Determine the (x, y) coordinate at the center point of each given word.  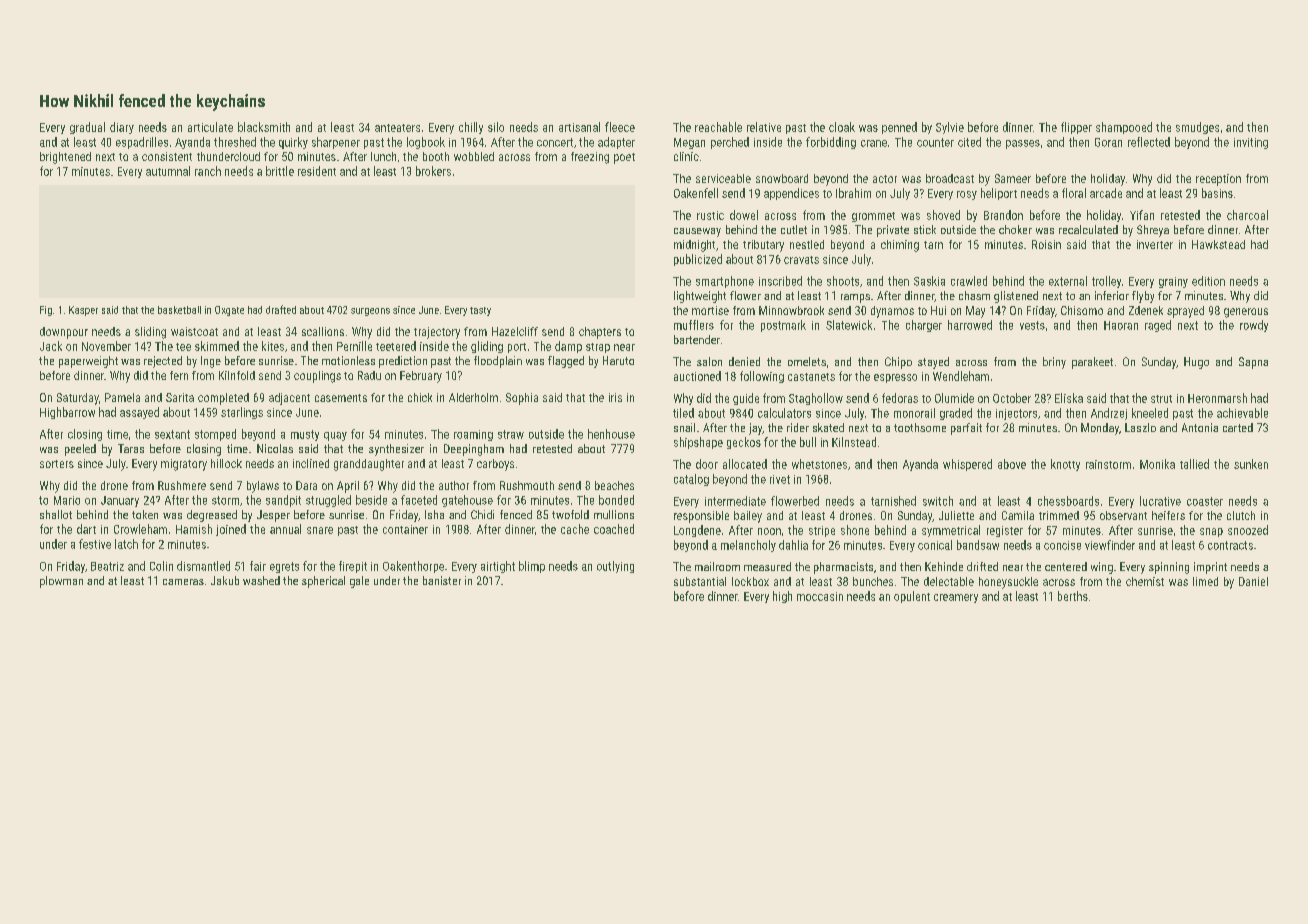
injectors (1016, 414)
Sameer (1013, 178)
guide (746, 399)
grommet (873, 217)
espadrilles (142, 143)
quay (335, 436)
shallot (56, 514)
